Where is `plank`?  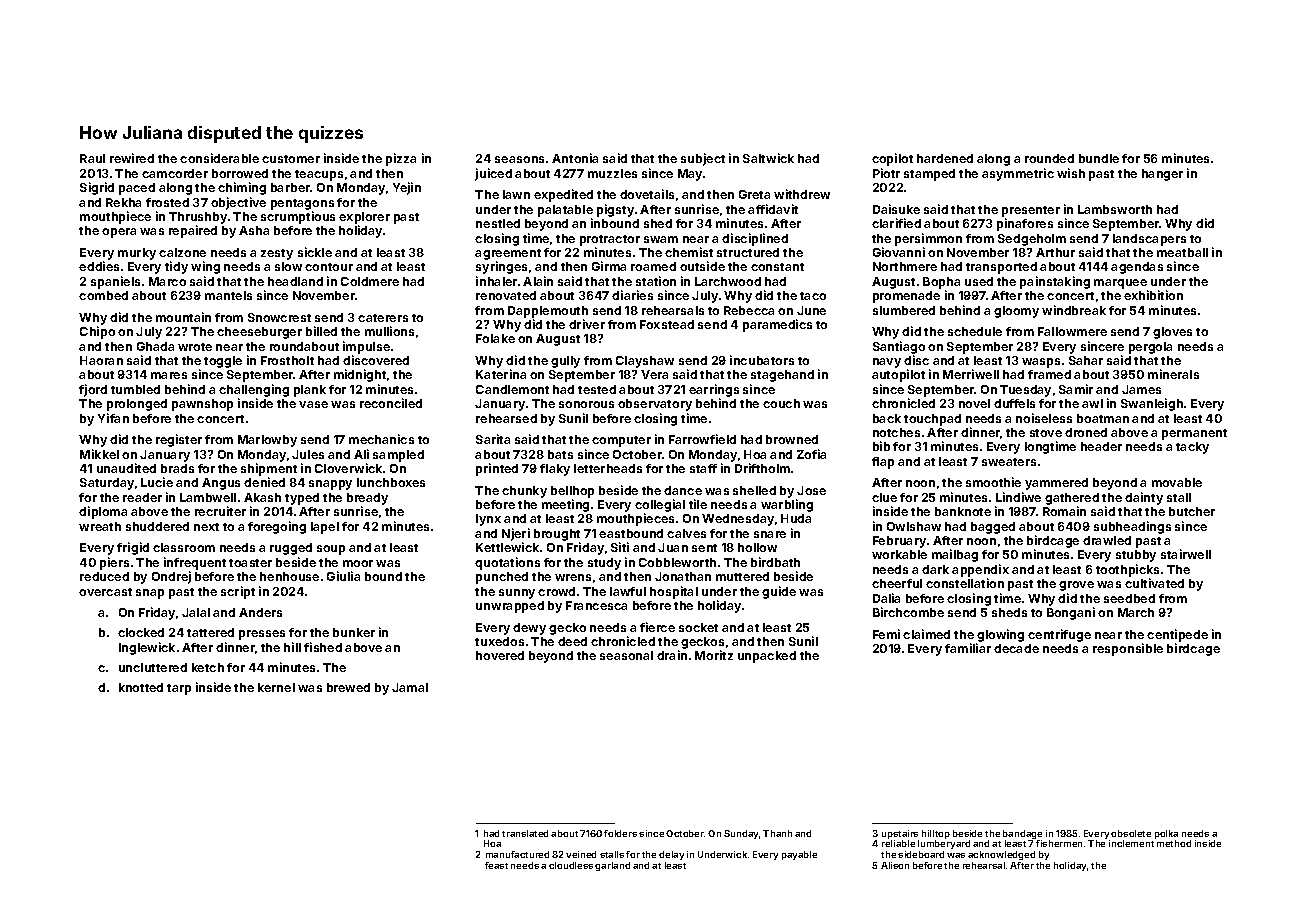
plank is located at coordinates (310, 391).
